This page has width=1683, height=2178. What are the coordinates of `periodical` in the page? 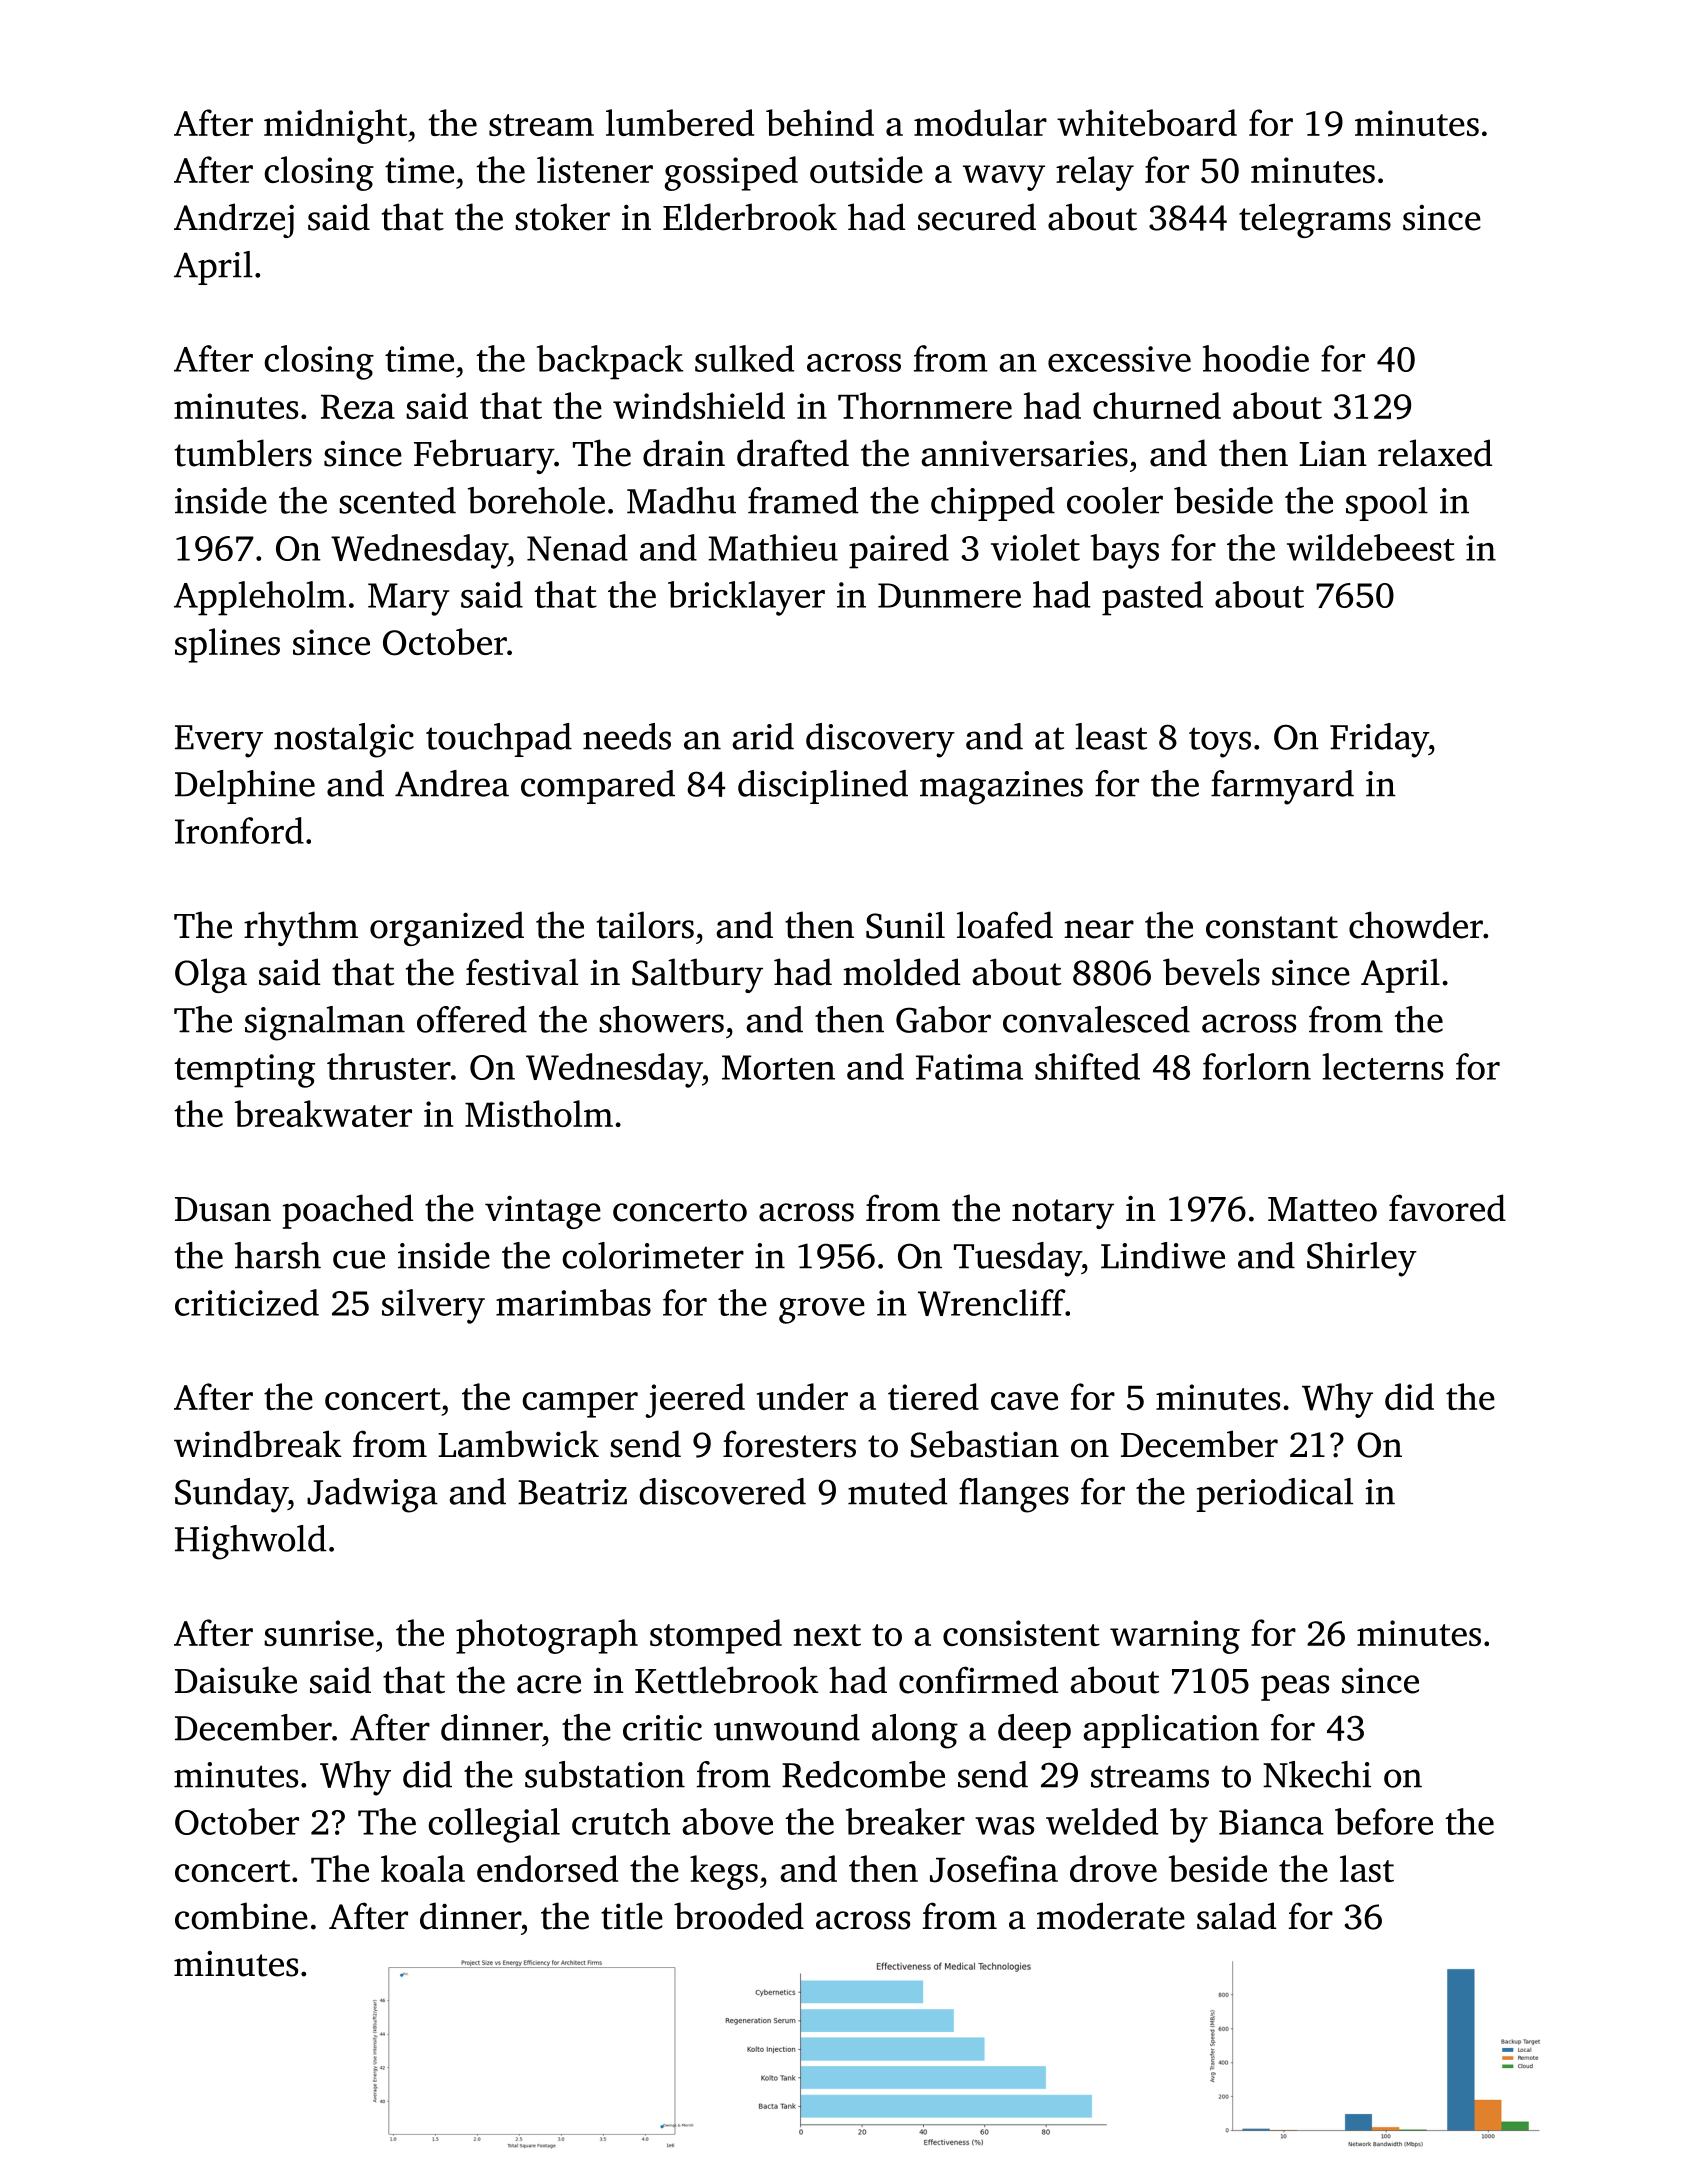 It's located at (1274, 1495).
